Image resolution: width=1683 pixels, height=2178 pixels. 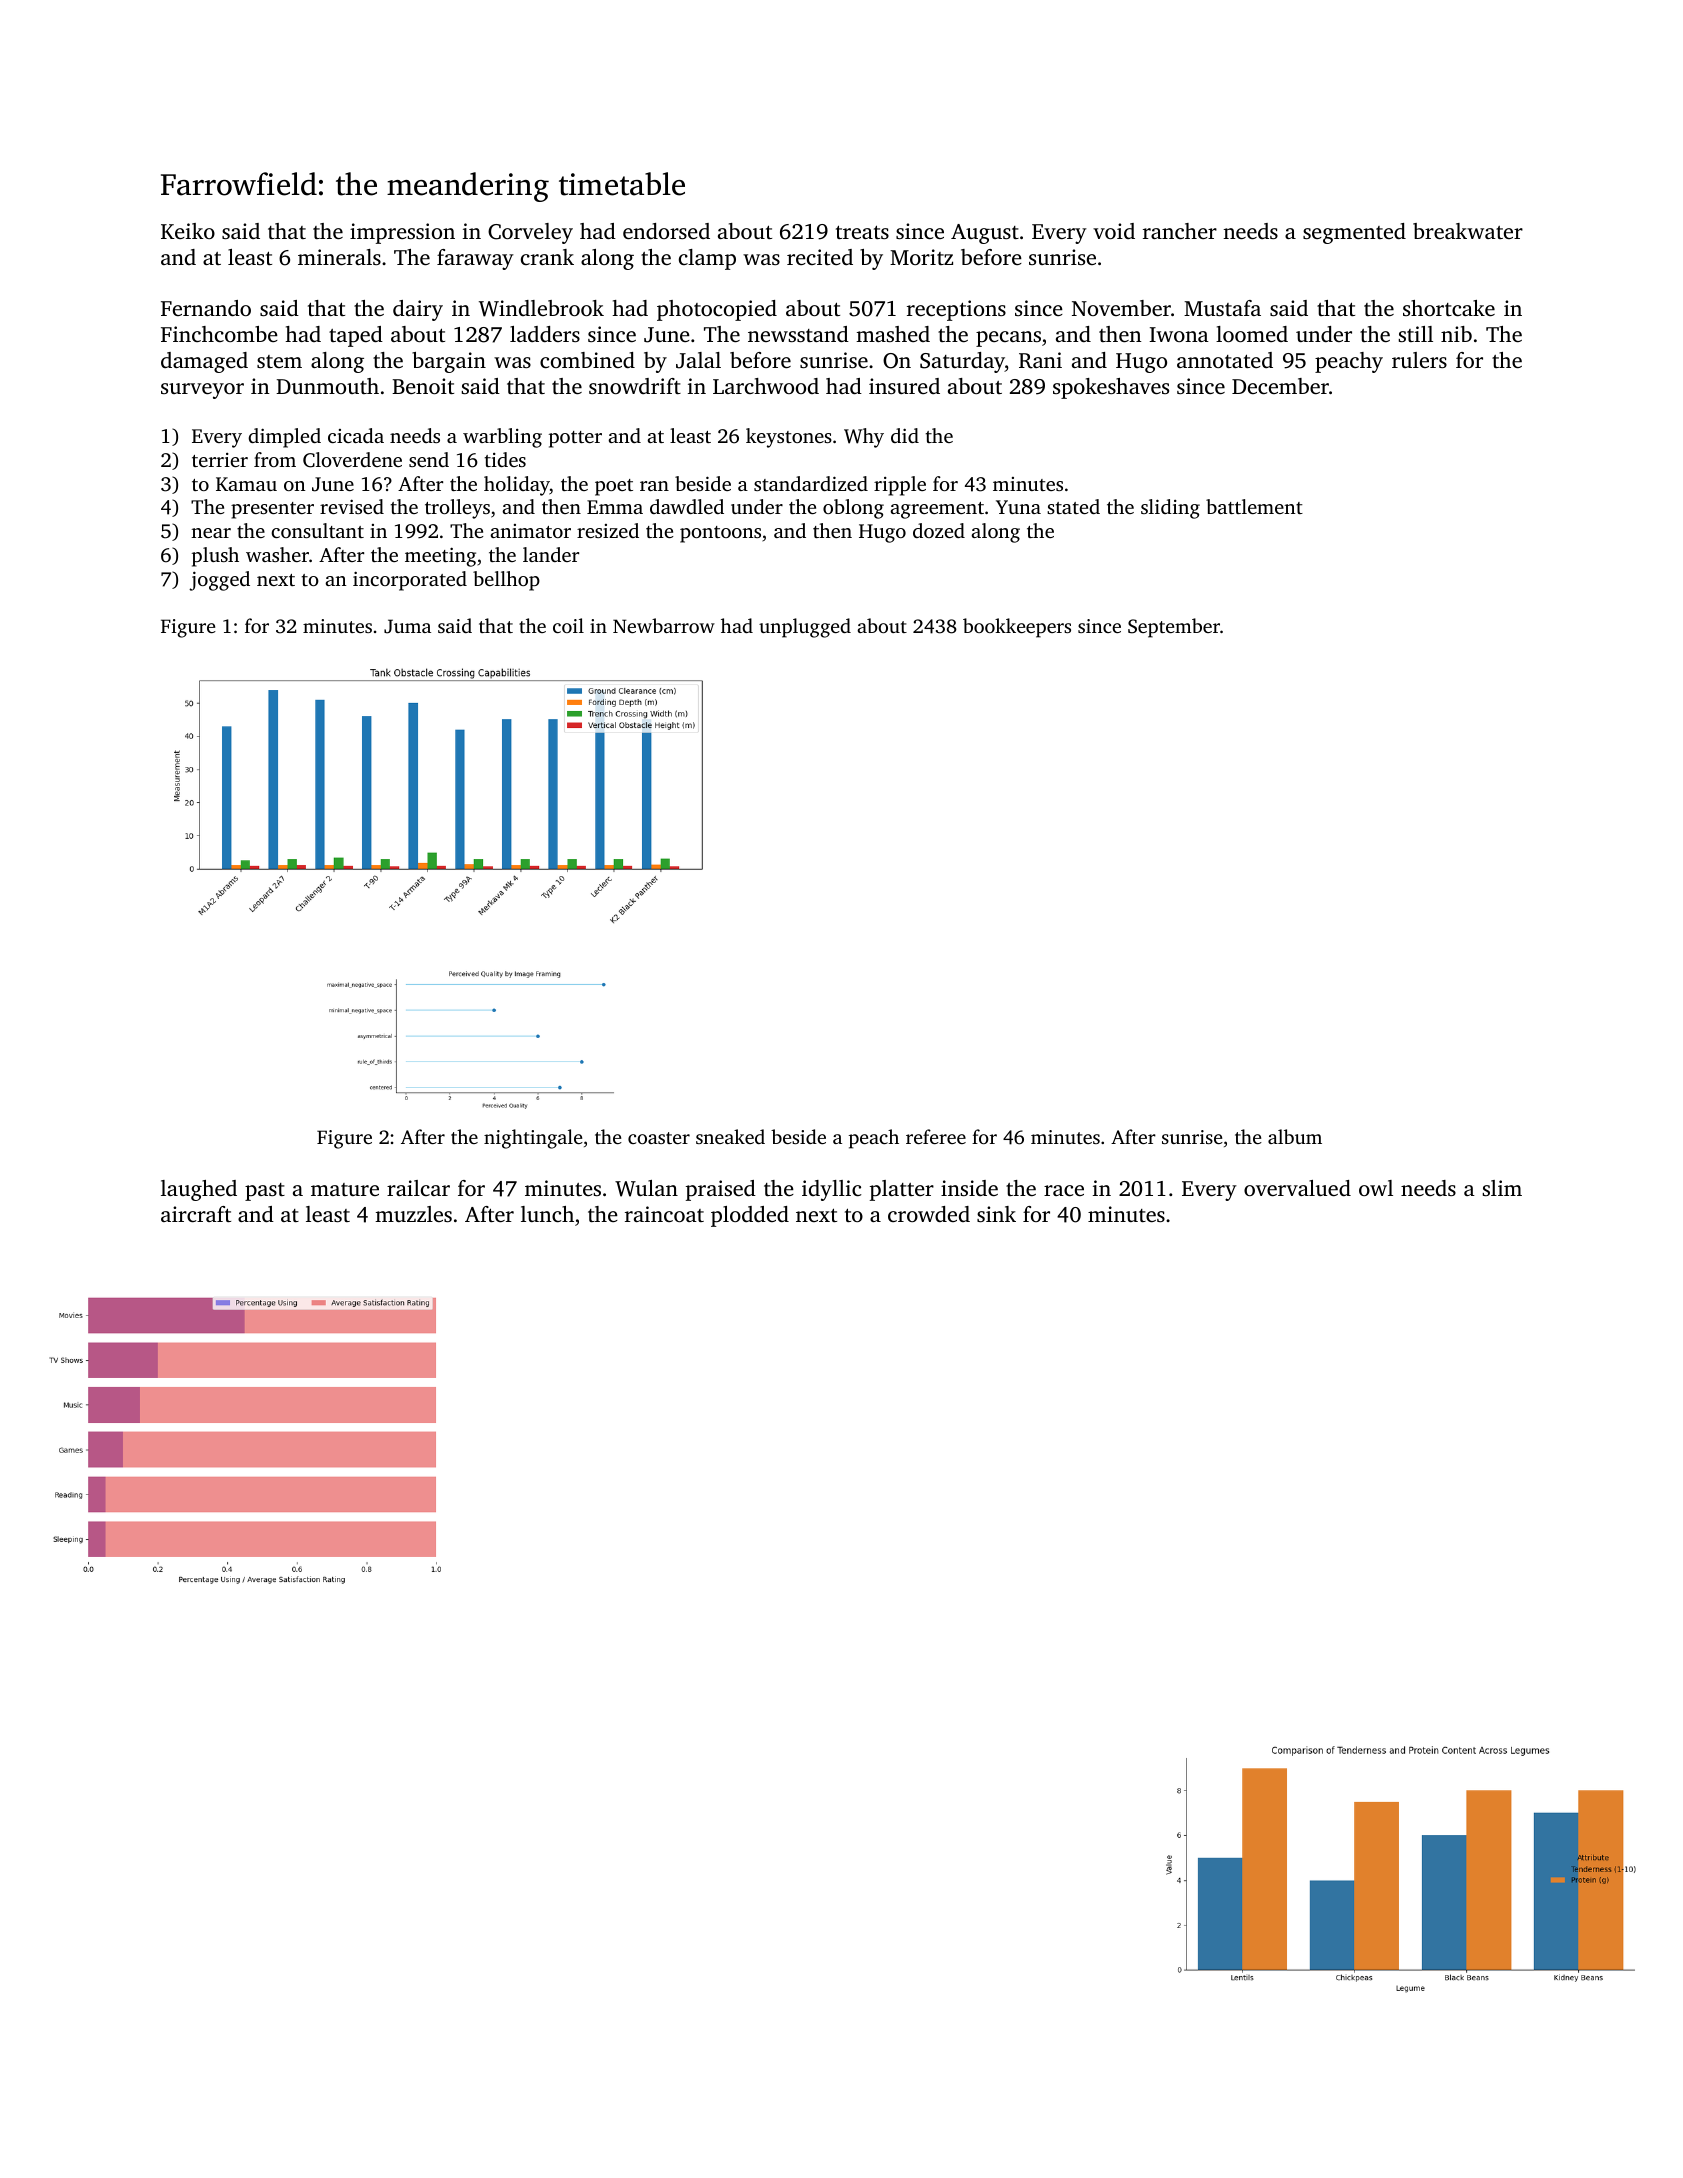 What do you see at coordinates (1254, 506) in the document?
I see `battlement` at bounding box center [1254, 506].
